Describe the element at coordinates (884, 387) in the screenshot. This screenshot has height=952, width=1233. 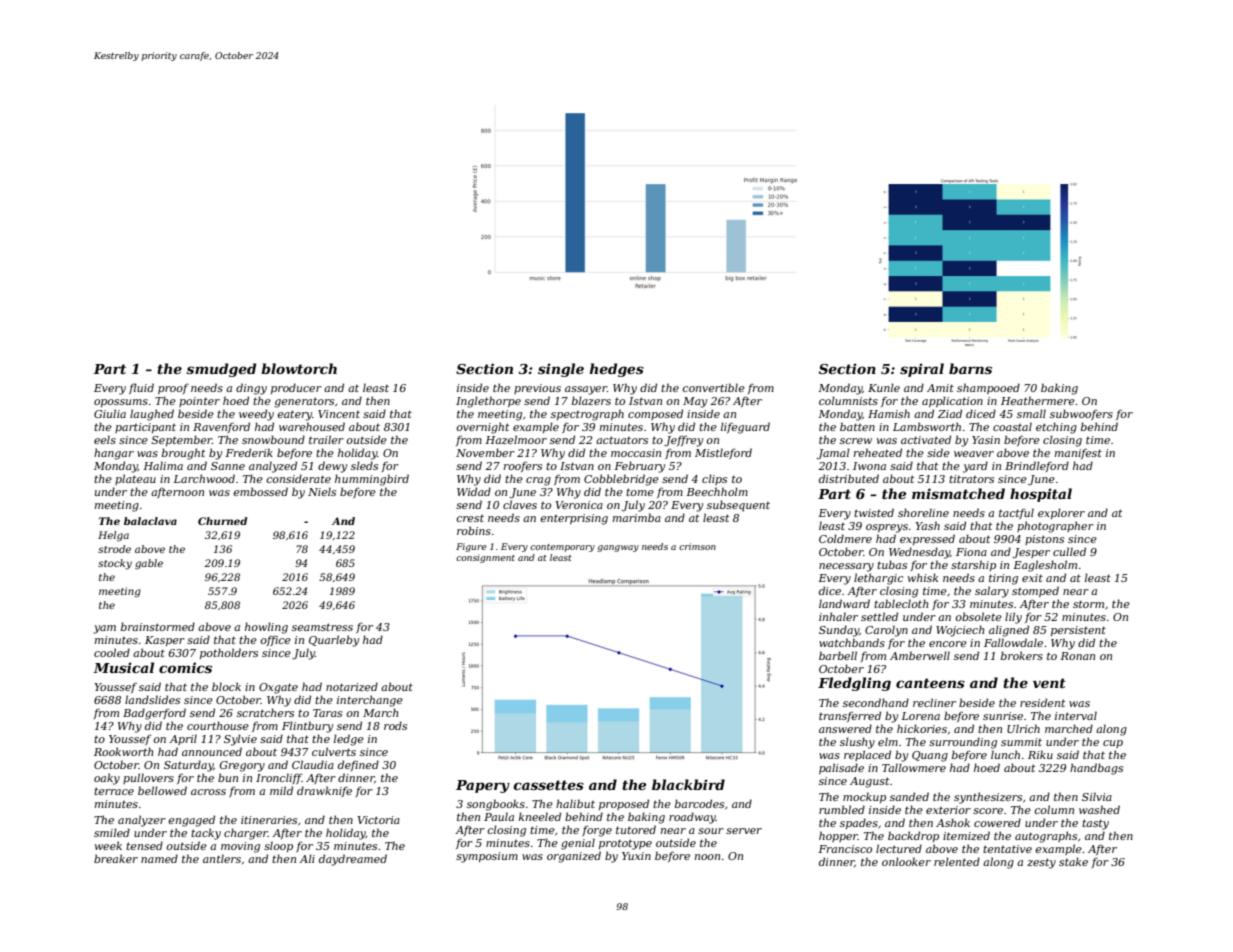
I see `Kunle` at that location.
